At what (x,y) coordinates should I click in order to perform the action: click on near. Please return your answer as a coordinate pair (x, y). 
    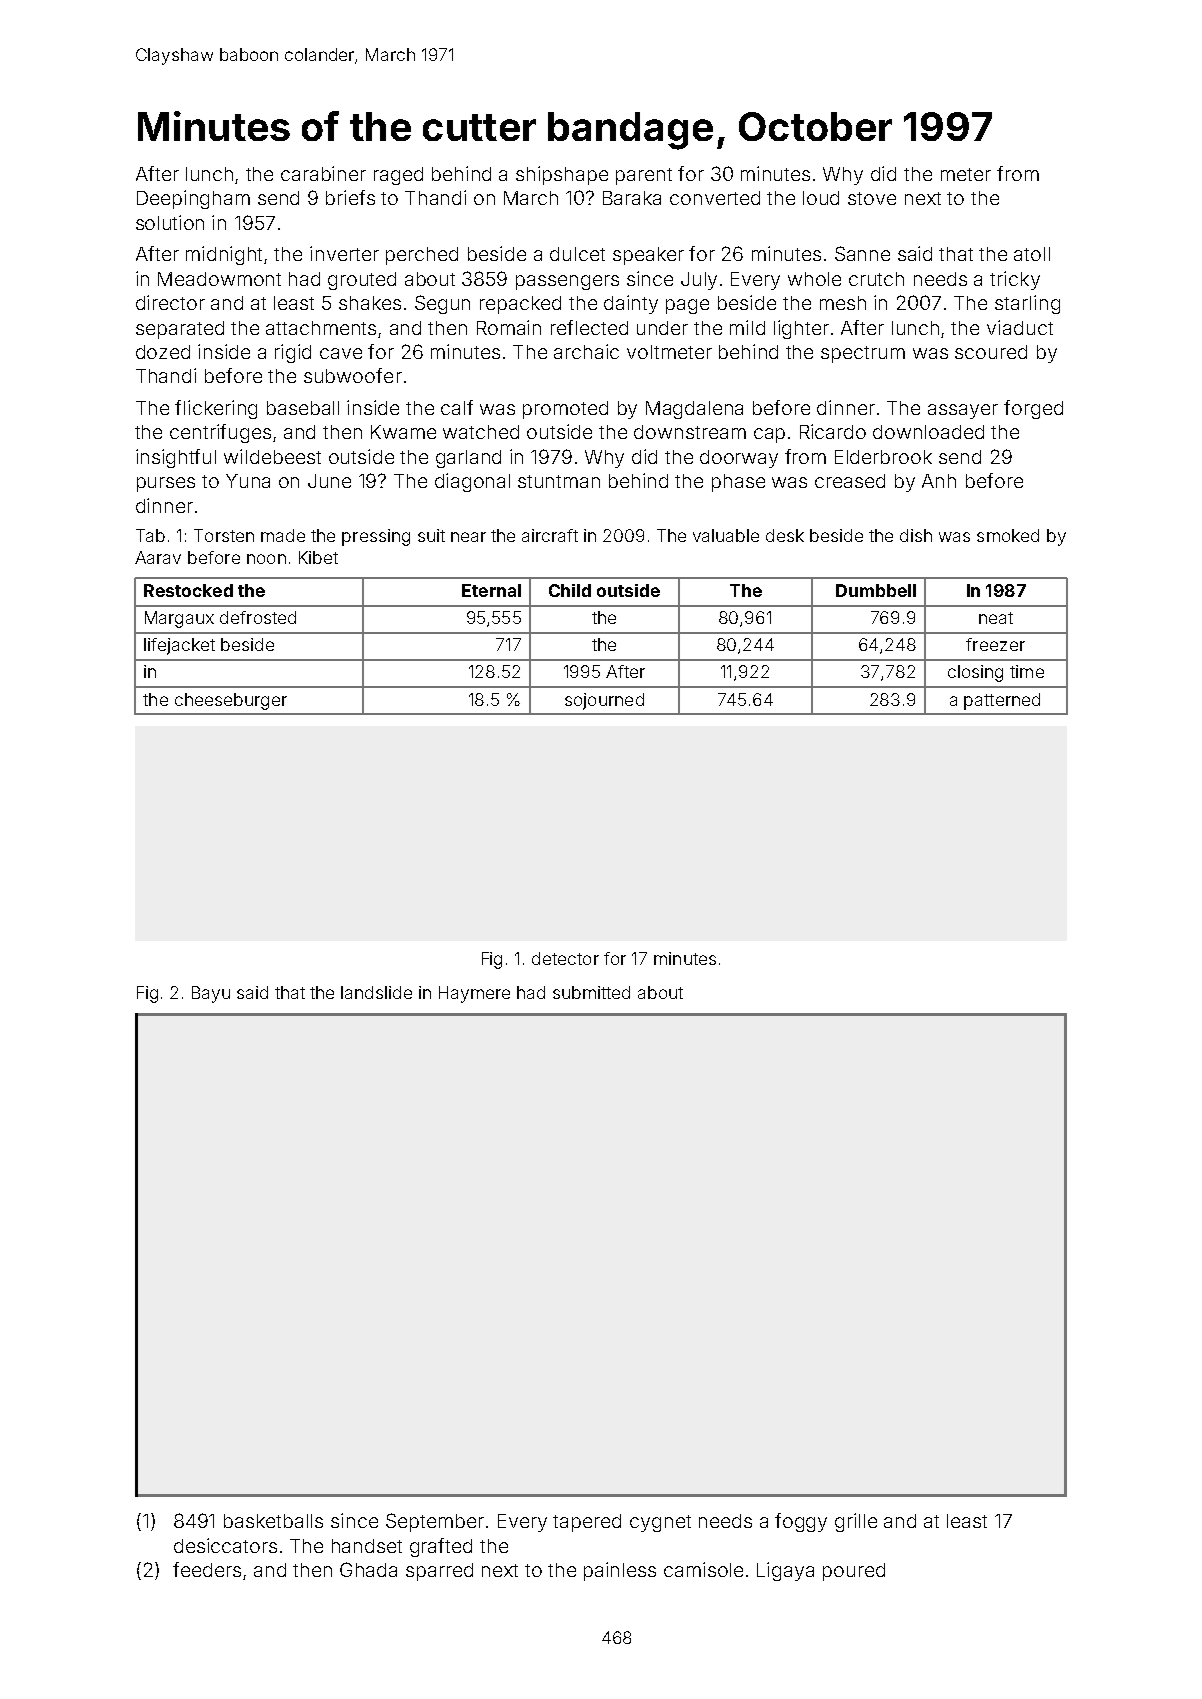
    Looking at the image, I should click on (468, 537).
